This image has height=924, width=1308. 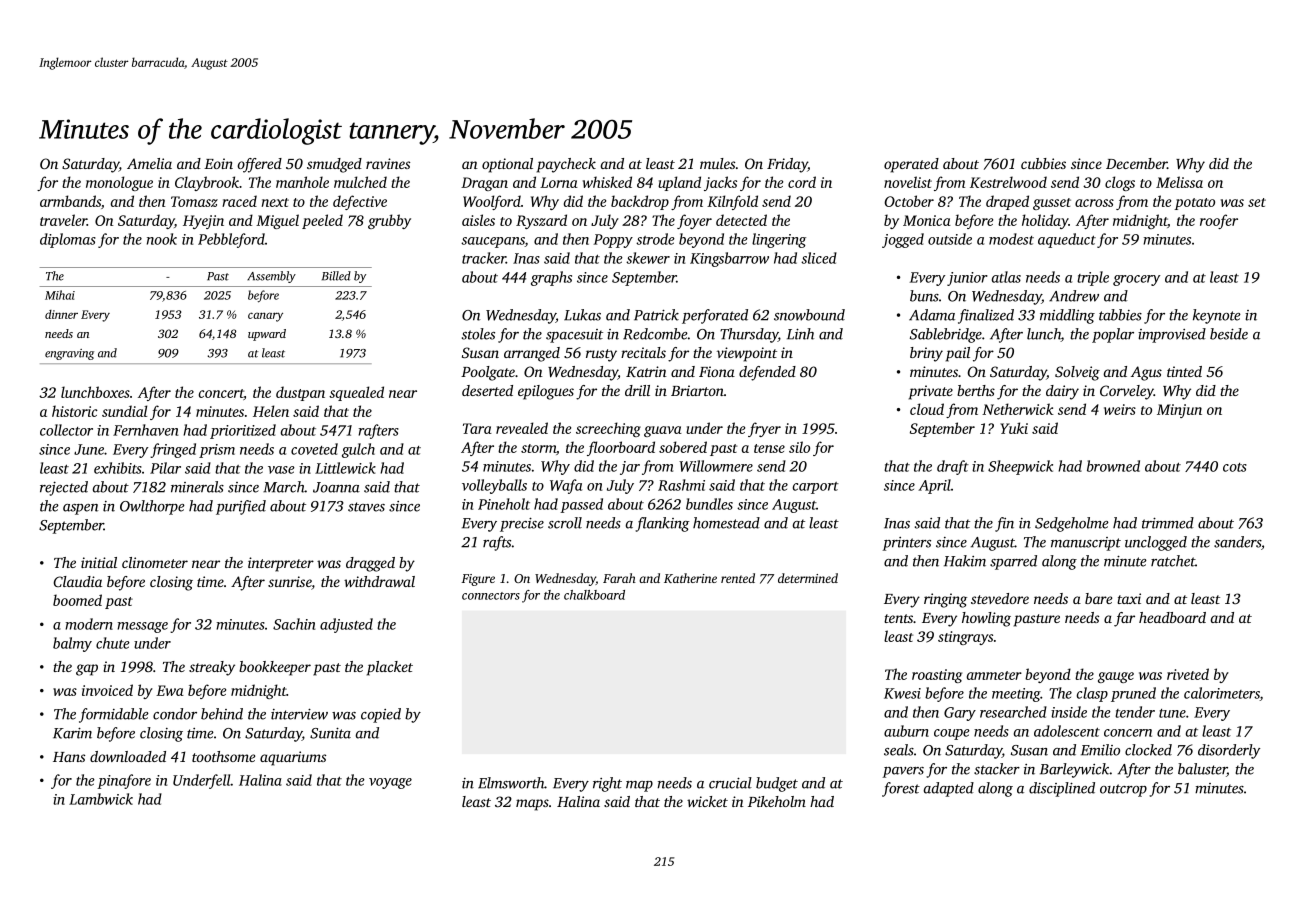 What do you see at coordinates (726, 523) in the image?
I see `homestead` at bounding box center [726, 523].
